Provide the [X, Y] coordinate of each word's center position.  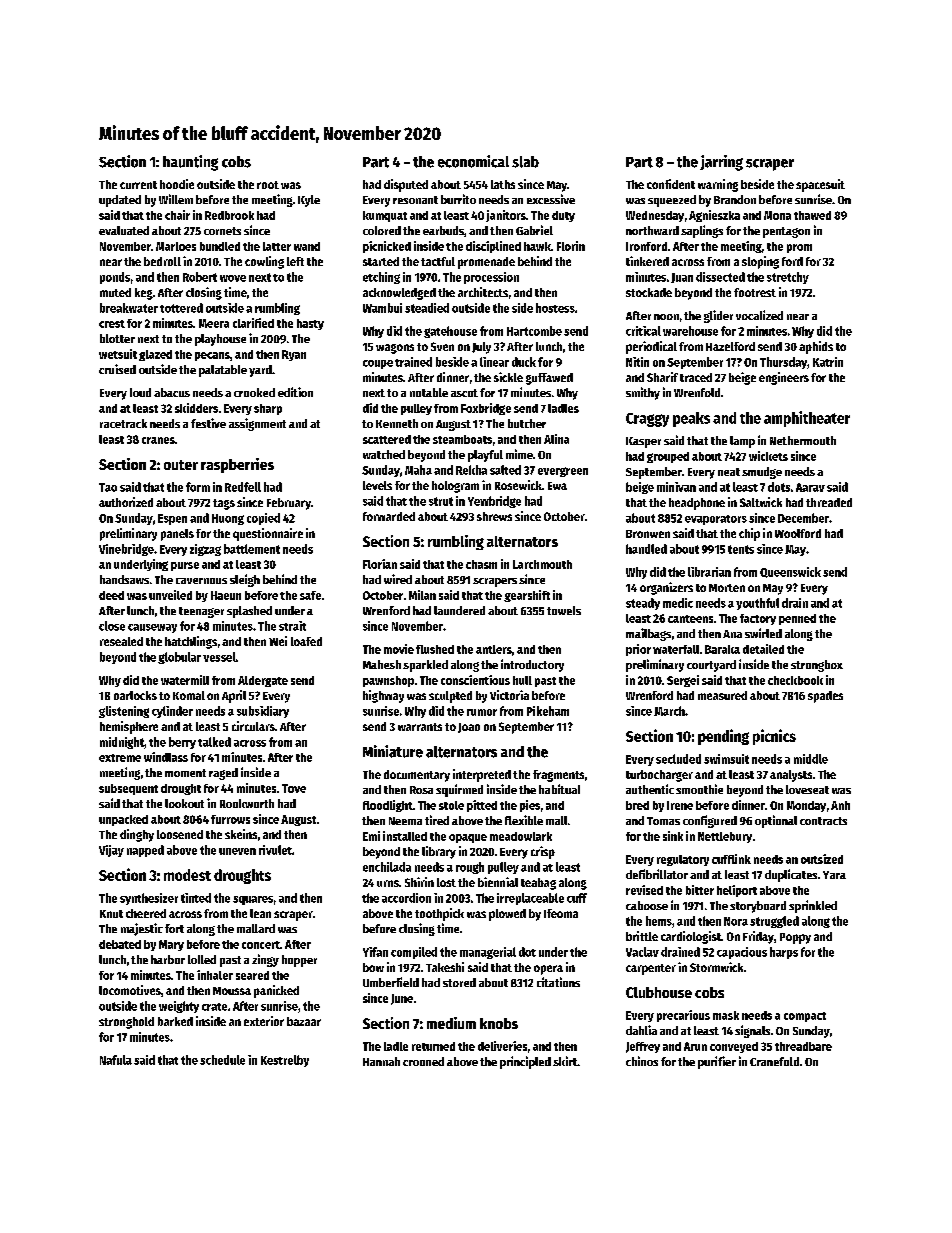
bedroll [162, 261]
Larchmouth [542, 564]
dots [779, 487]
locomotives [130, 990]
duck [524, 362]
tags [224, 504]
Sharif [662, 377]
